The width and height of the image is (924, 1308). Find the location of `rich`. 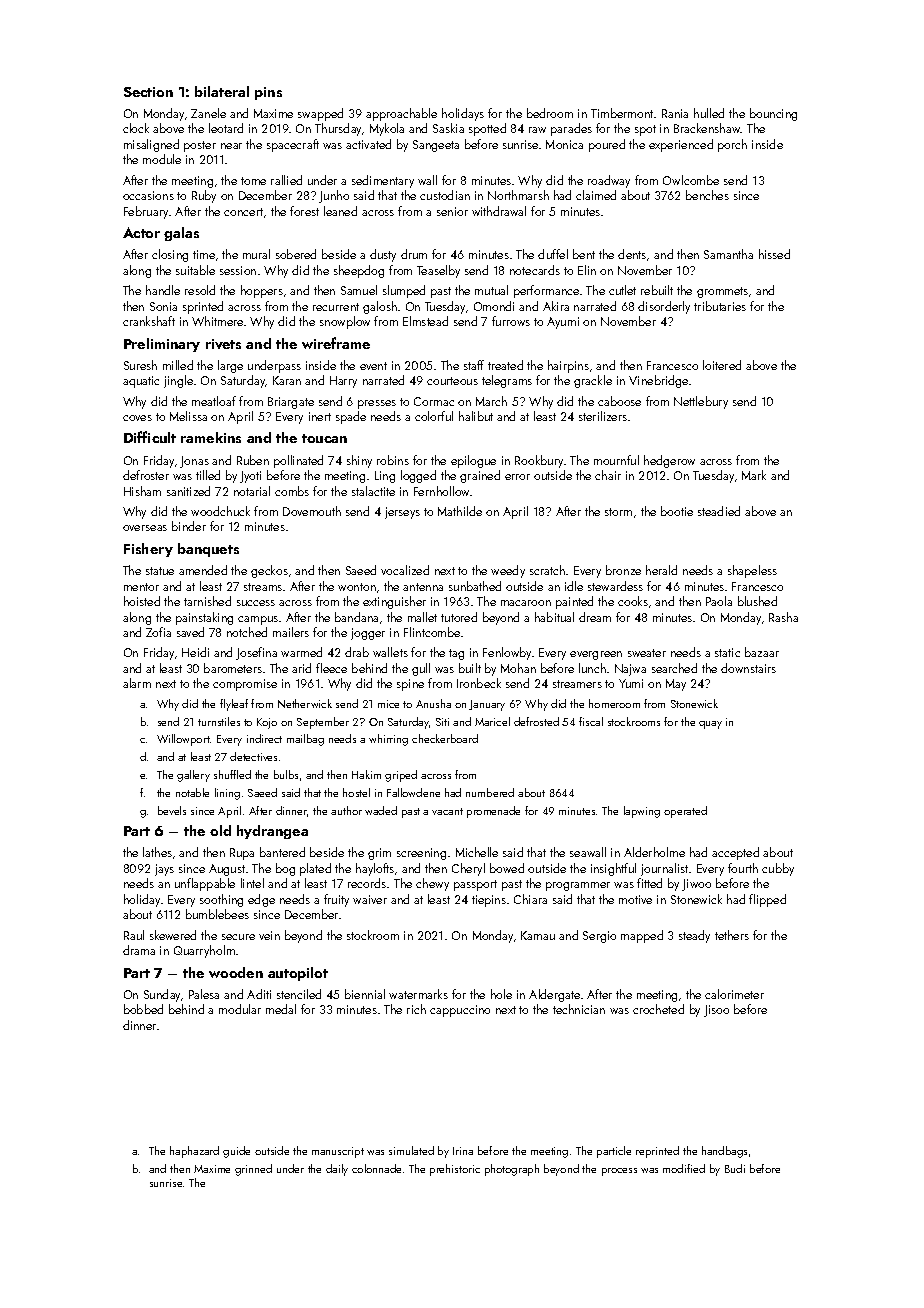

rich is located at coordinates (416, 1009).
